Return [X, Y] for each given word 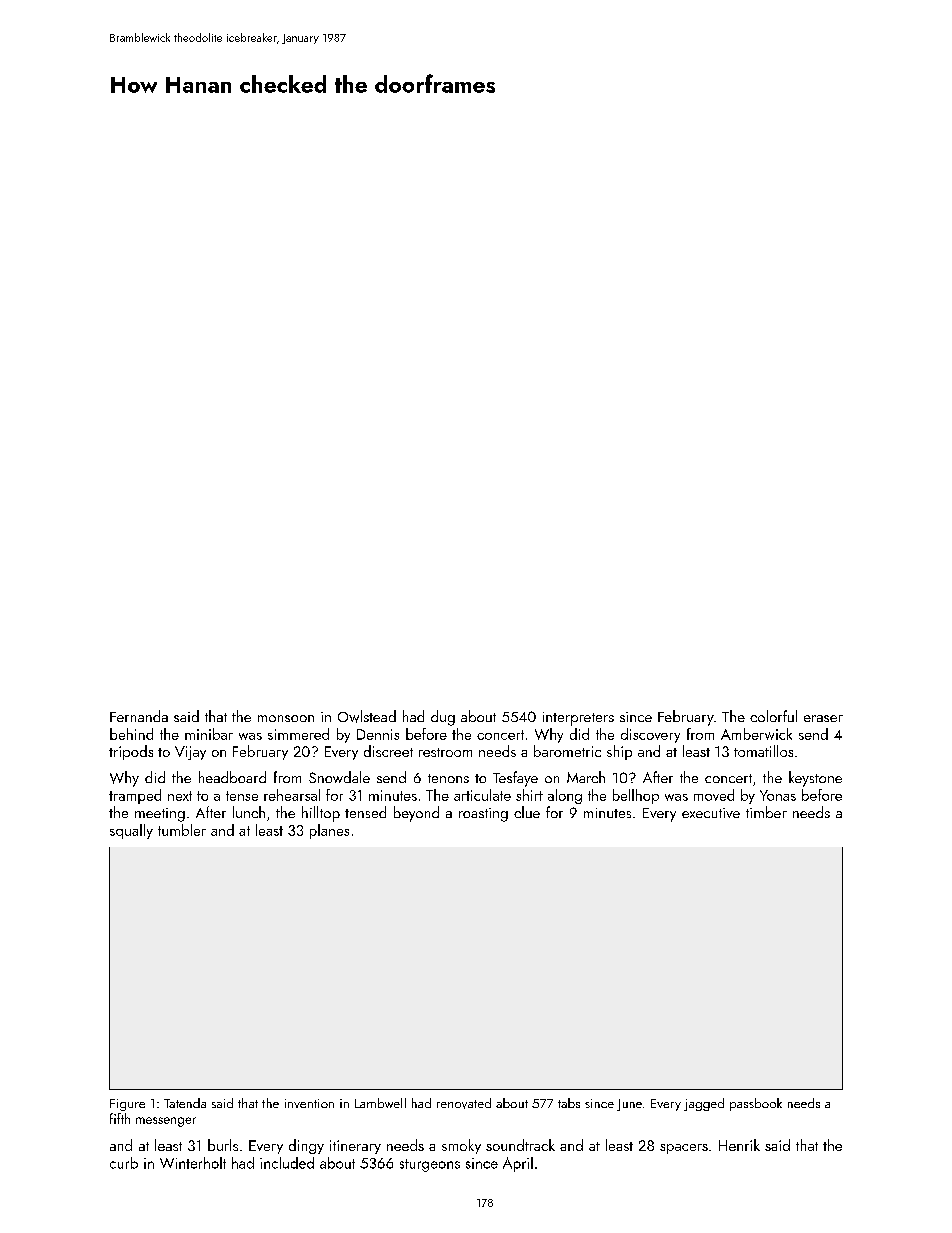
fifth [120, 1118]
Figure [127, 1105]
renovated [464, 1103]
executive [711, 813]
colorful [773, 716]
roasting [483, 815]
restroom [445, 752]
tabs [569, 1103]
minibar [209, 734]
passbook [756, 1104]
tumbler [182, 830]
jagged [704, 1104]
